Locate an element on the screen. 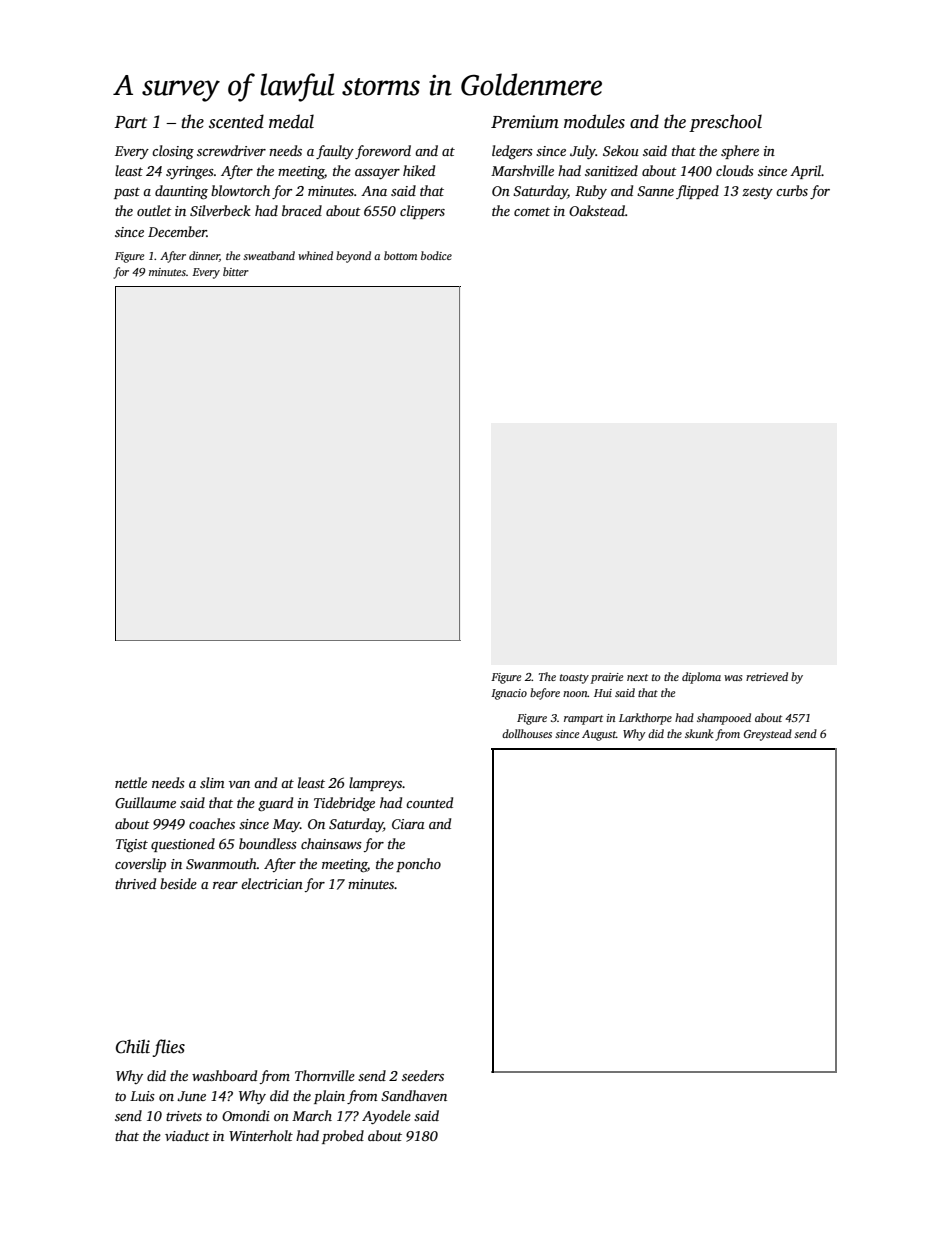 This screenshot has height=1233, width=952. modules is located at coordinates (594, 121).
